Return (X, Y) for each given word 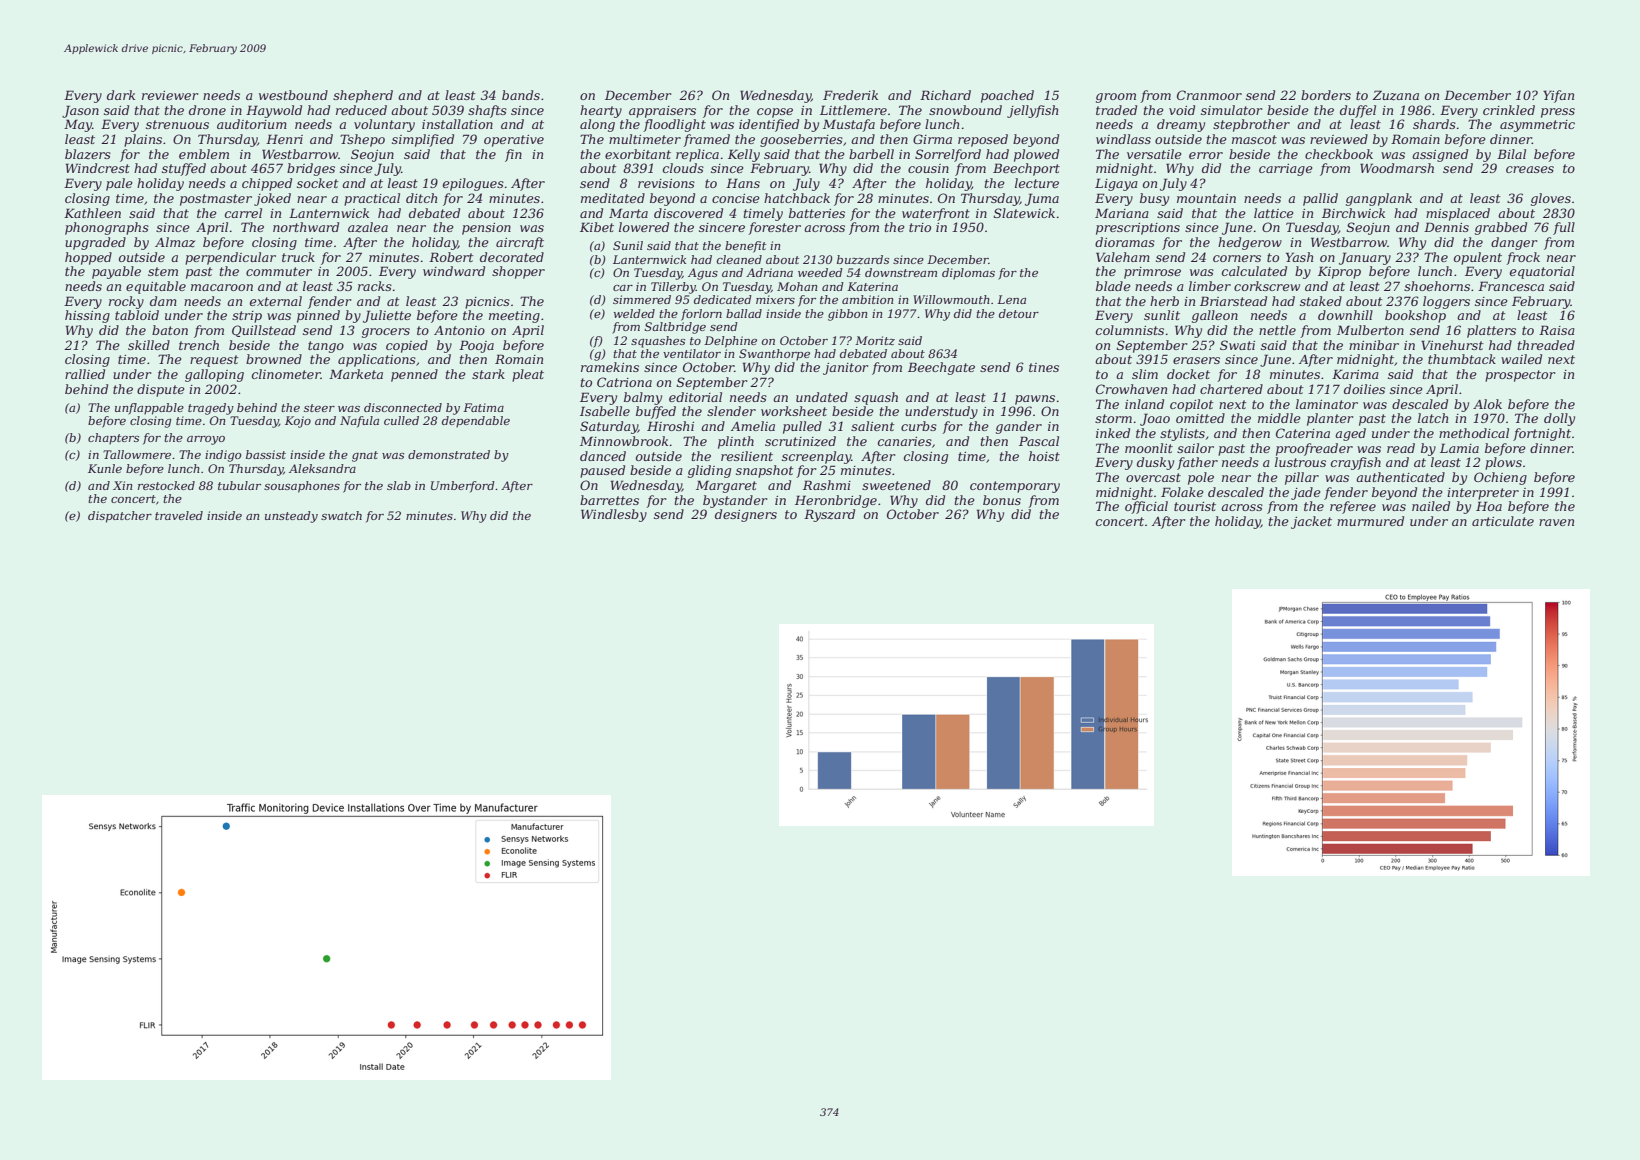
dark (121, 95)
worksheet (794, 411)
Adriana (769, 272)
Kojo (298, 422)
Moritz (875, 340)
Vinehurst (1452, 345)
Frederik (850, 95)
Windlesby (614, 515)
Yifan (1558, 96)
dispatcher (120, 517)
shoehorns (1437, 286)
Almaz (175, 242)
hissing (87, 316)
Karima (1355, 374)
